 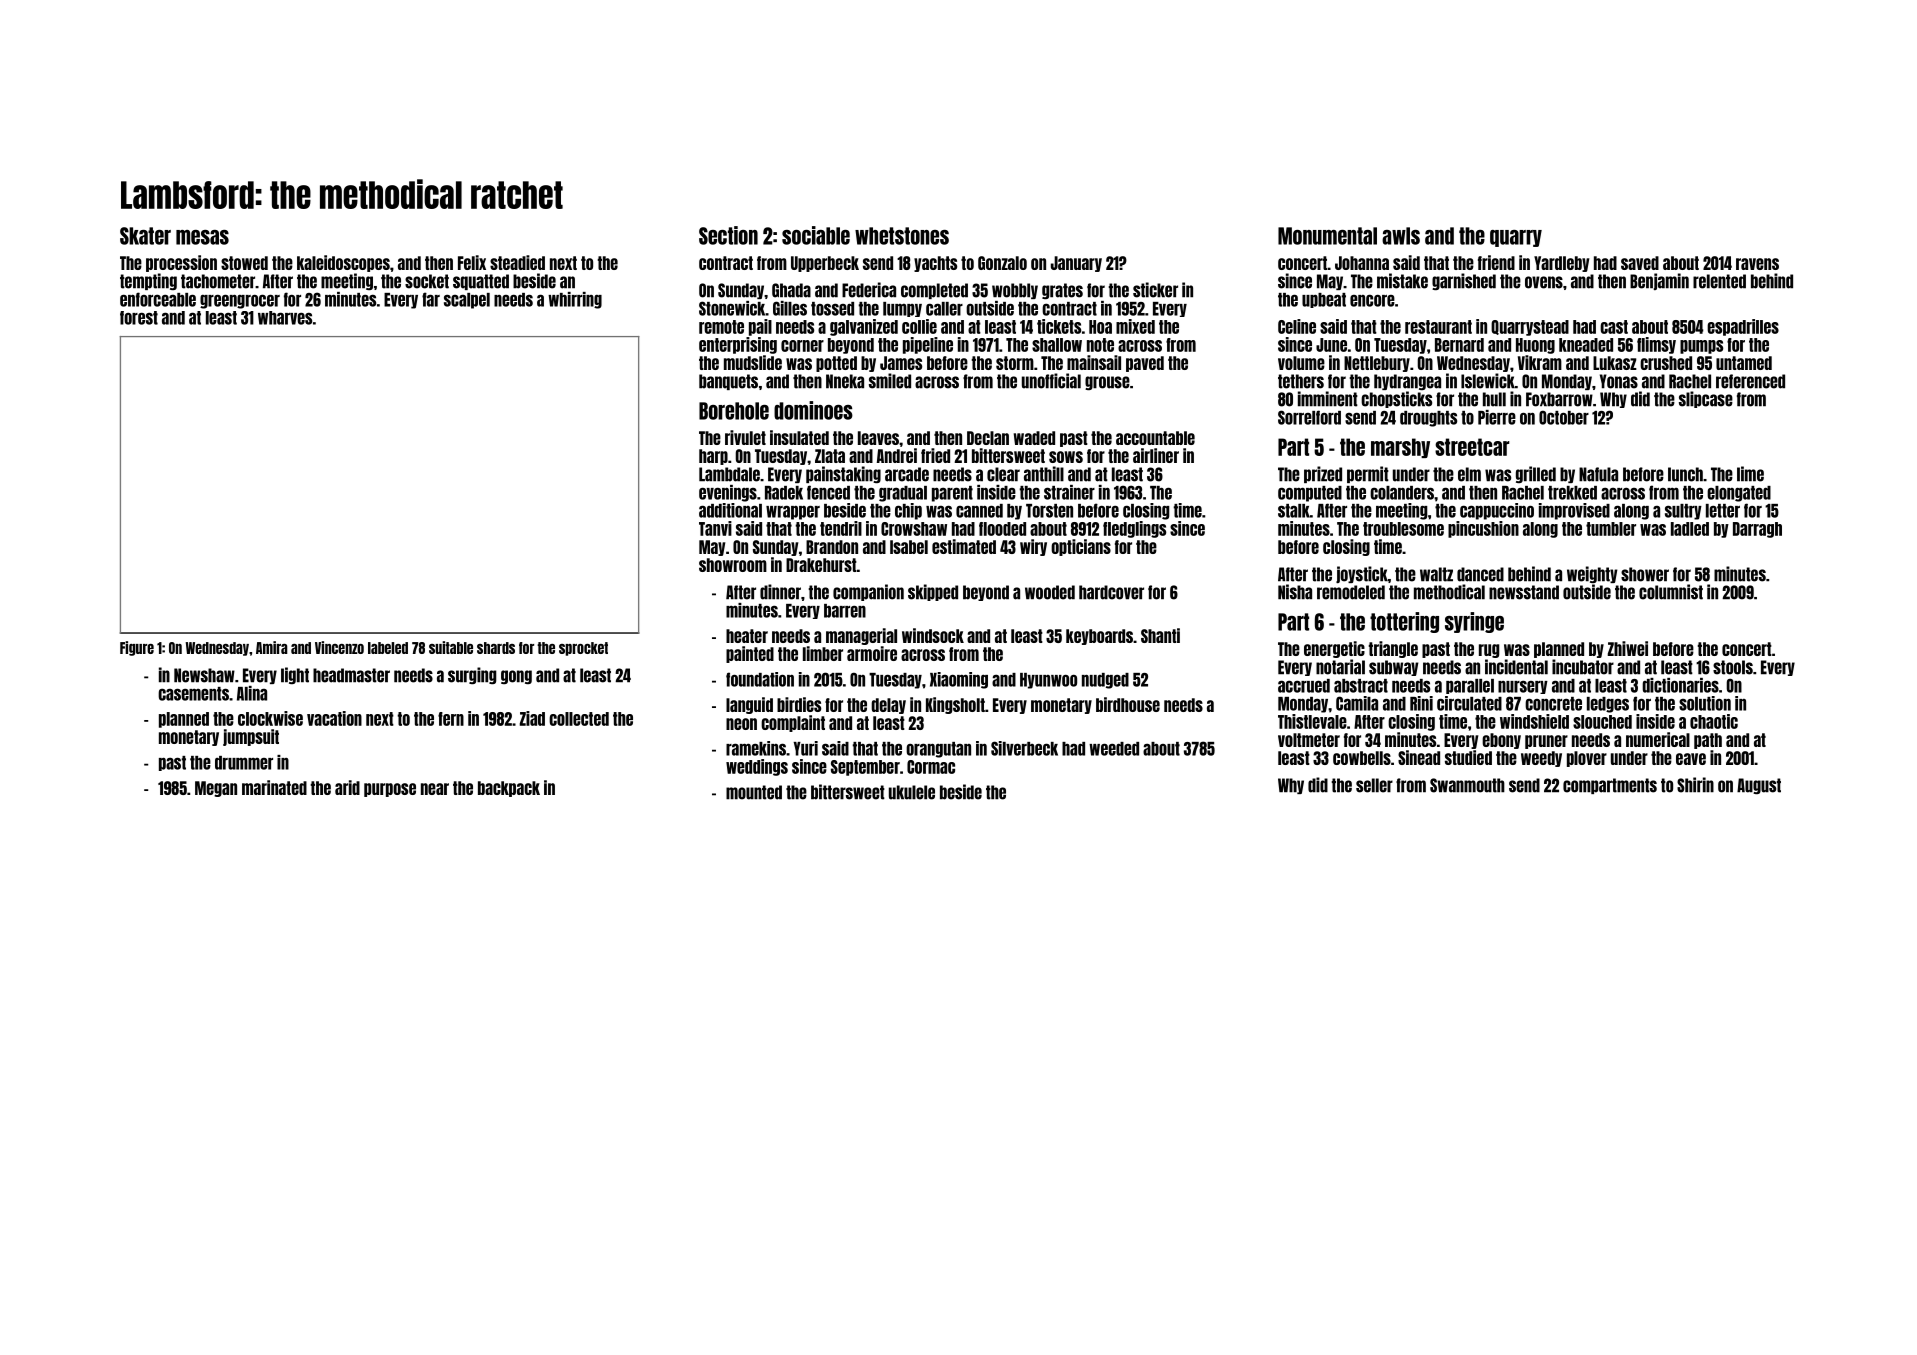 I want to click on drummer, so click(x=244, y=763).
